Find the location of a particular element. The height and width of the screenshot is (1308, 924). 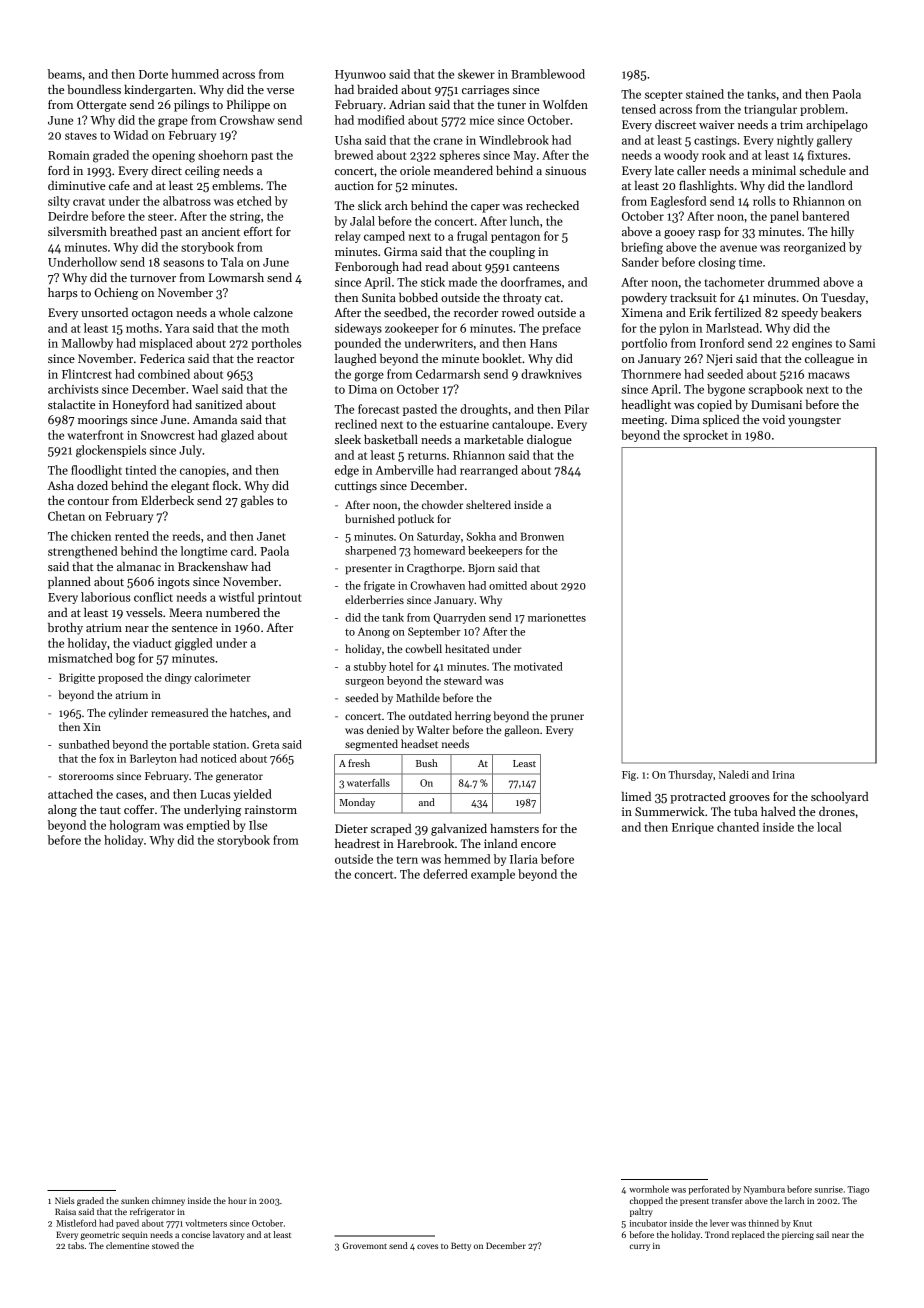

sunrise is located at coordinates (828, 1189).
